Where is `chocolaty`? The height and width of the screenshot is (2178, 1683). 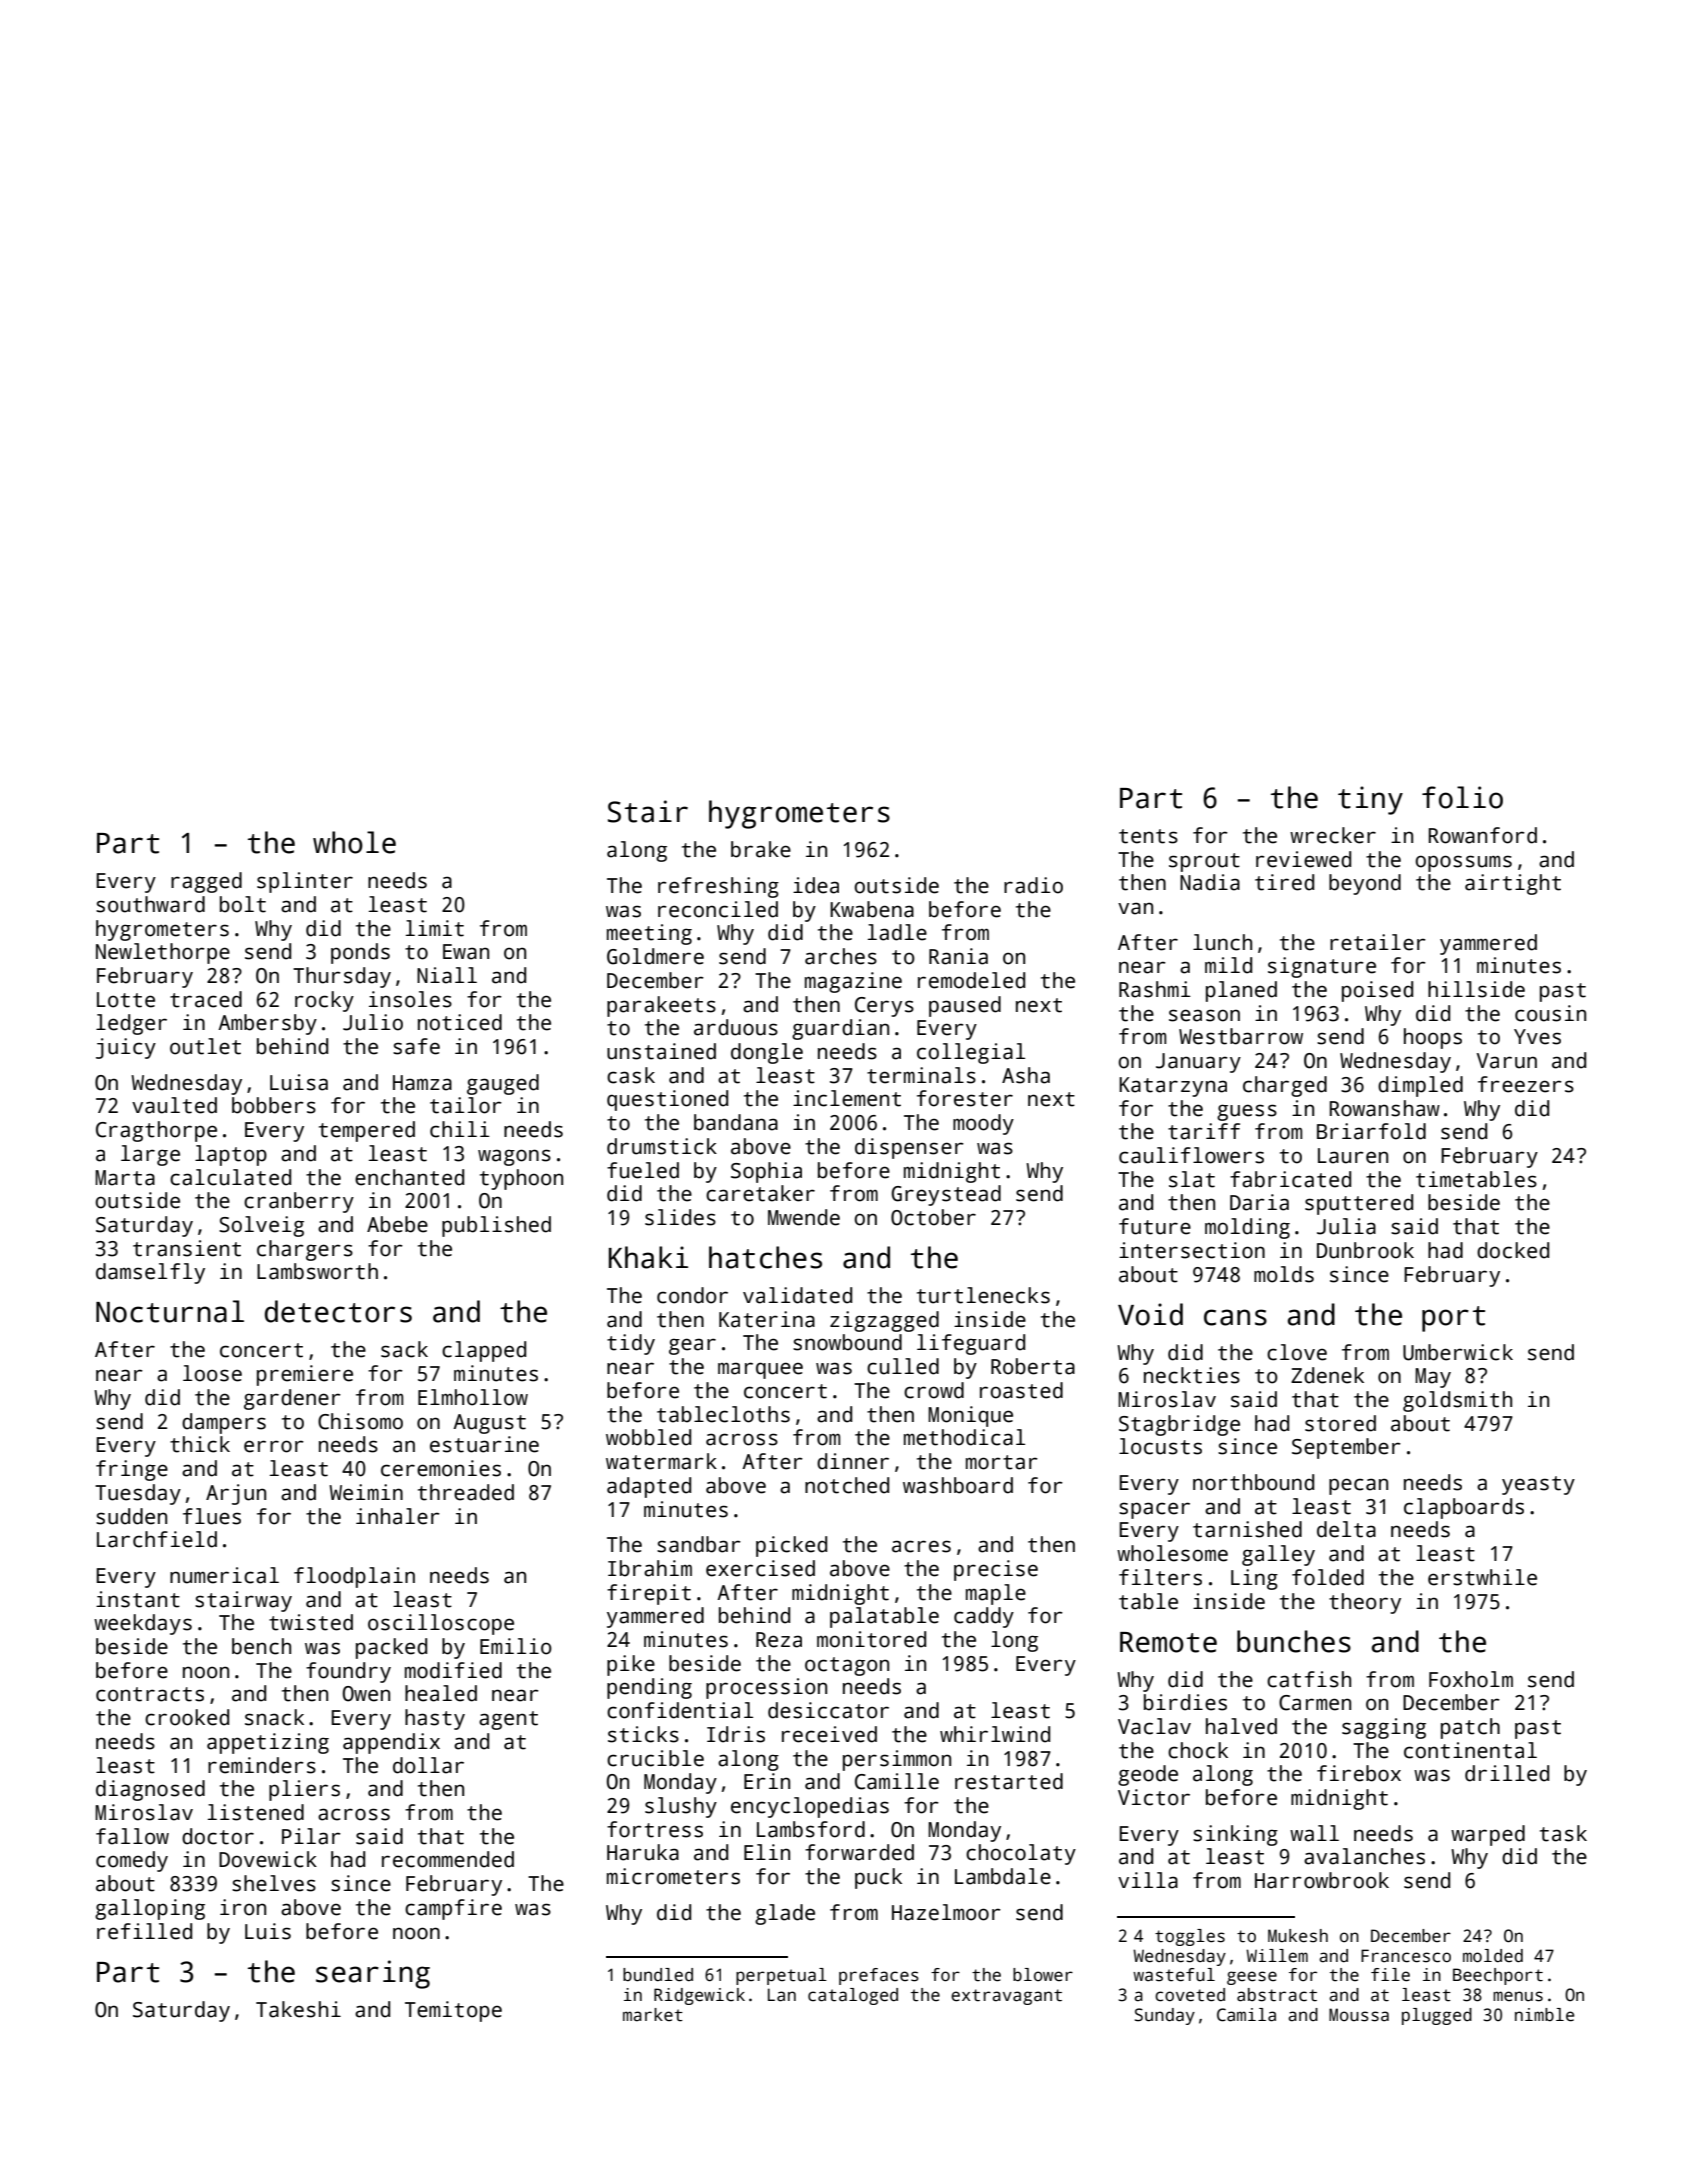 chocolaty is located at coordinates (1021, 1854).
